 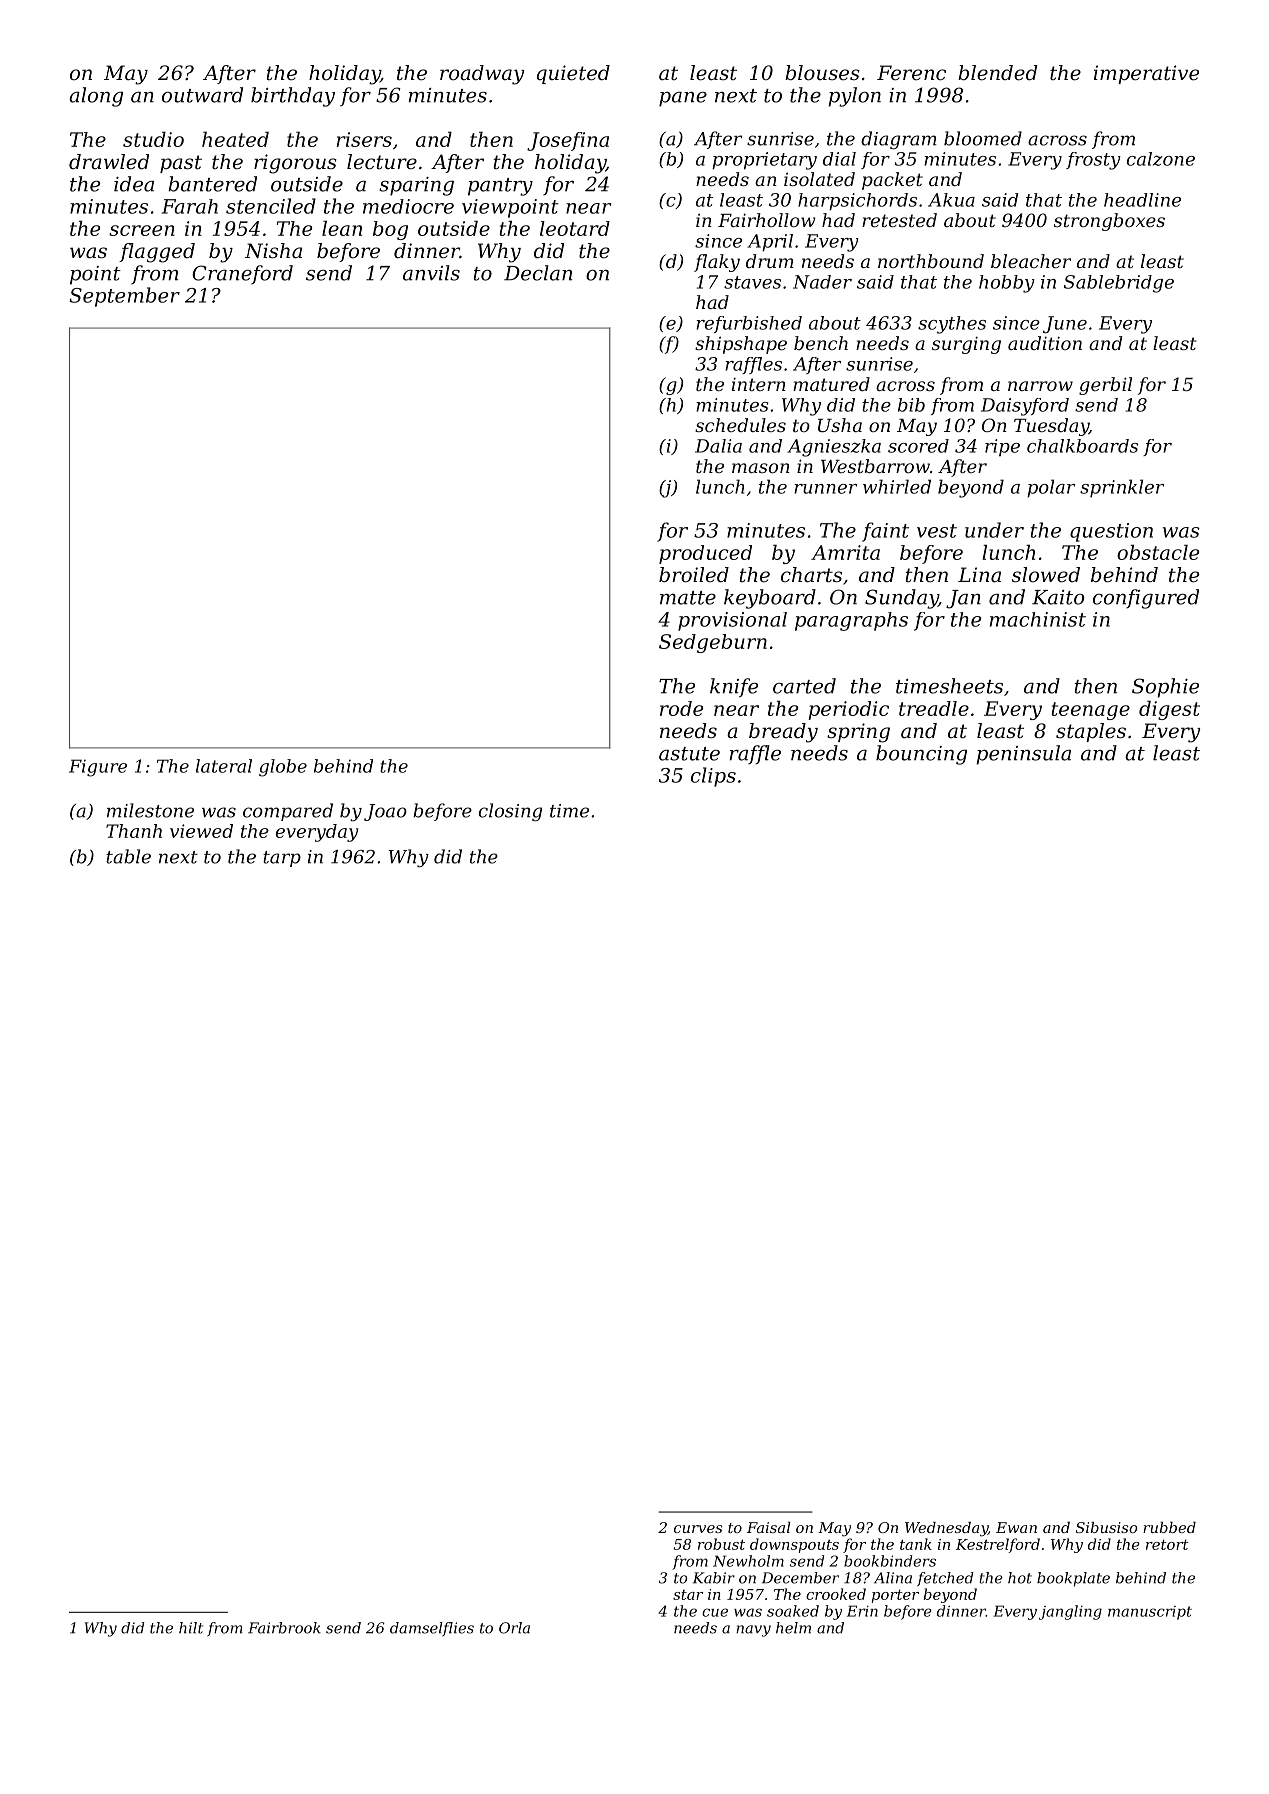 I want to click on peninsula, so click(x=1024, y=755).
